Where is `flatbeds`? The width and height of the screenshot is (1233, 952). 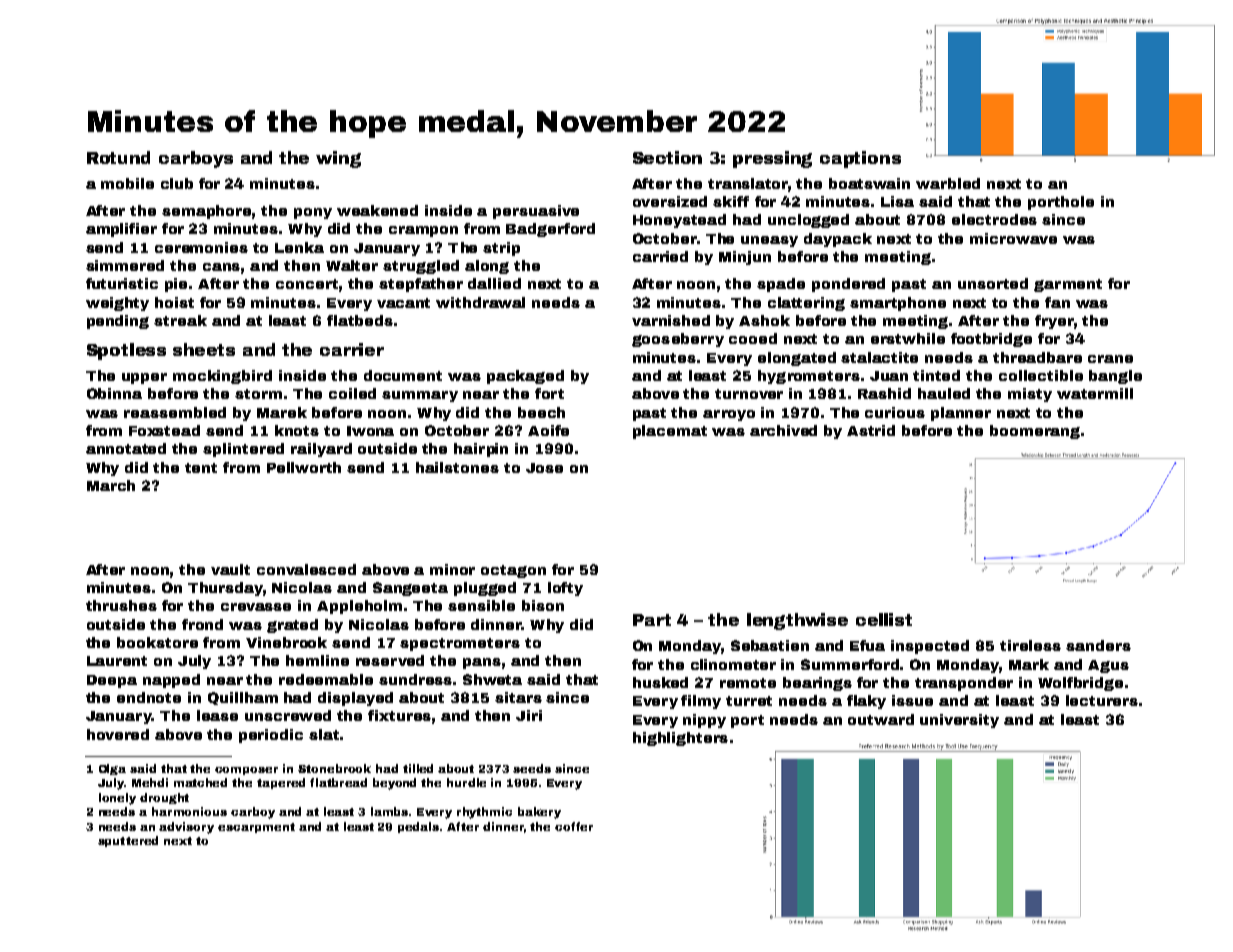 flatbeds is located at coordinates (360, 320).
